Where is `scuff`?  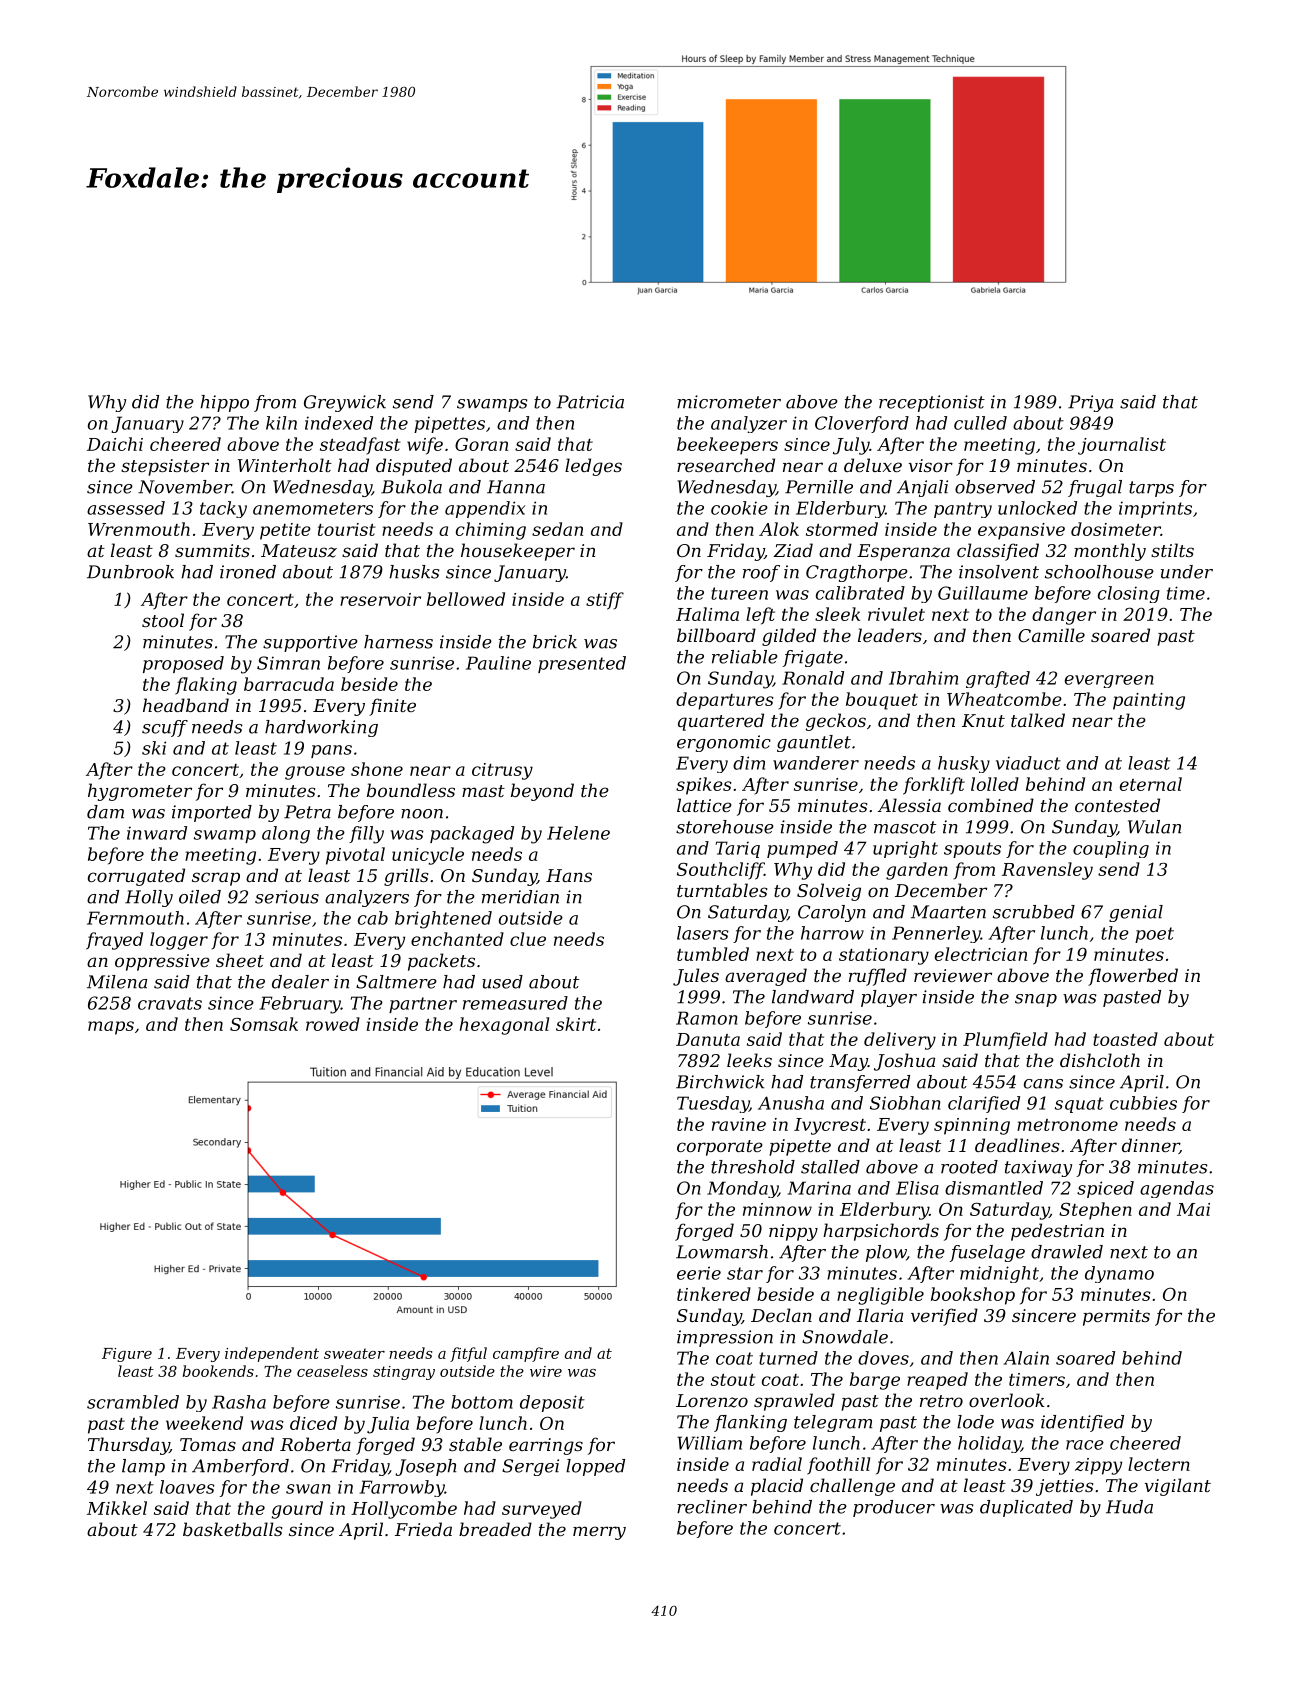
scuff is located at coordinates (165, 728).
